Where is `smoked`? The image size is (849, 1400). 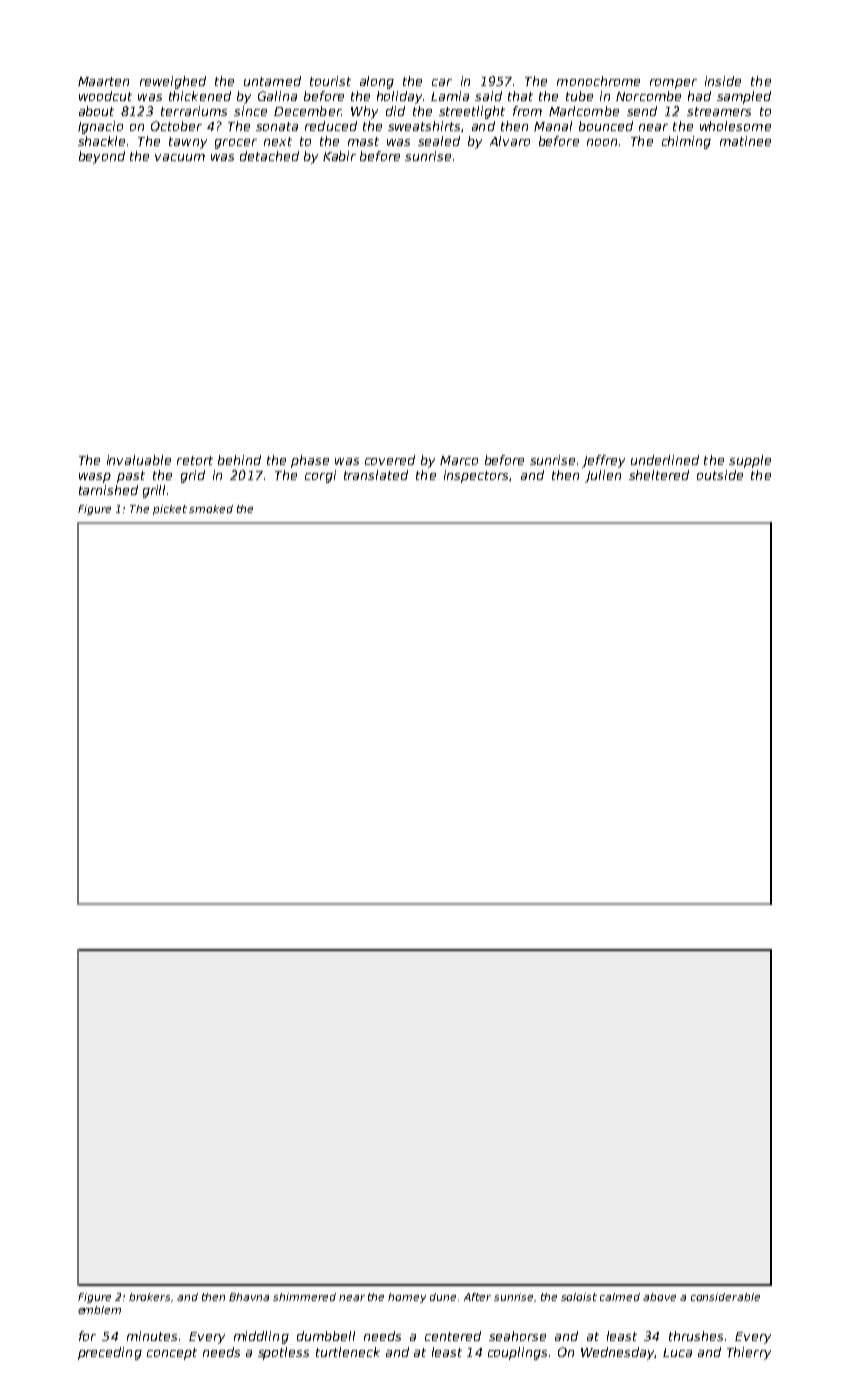
smoked is located at coordinates (211, 509).
